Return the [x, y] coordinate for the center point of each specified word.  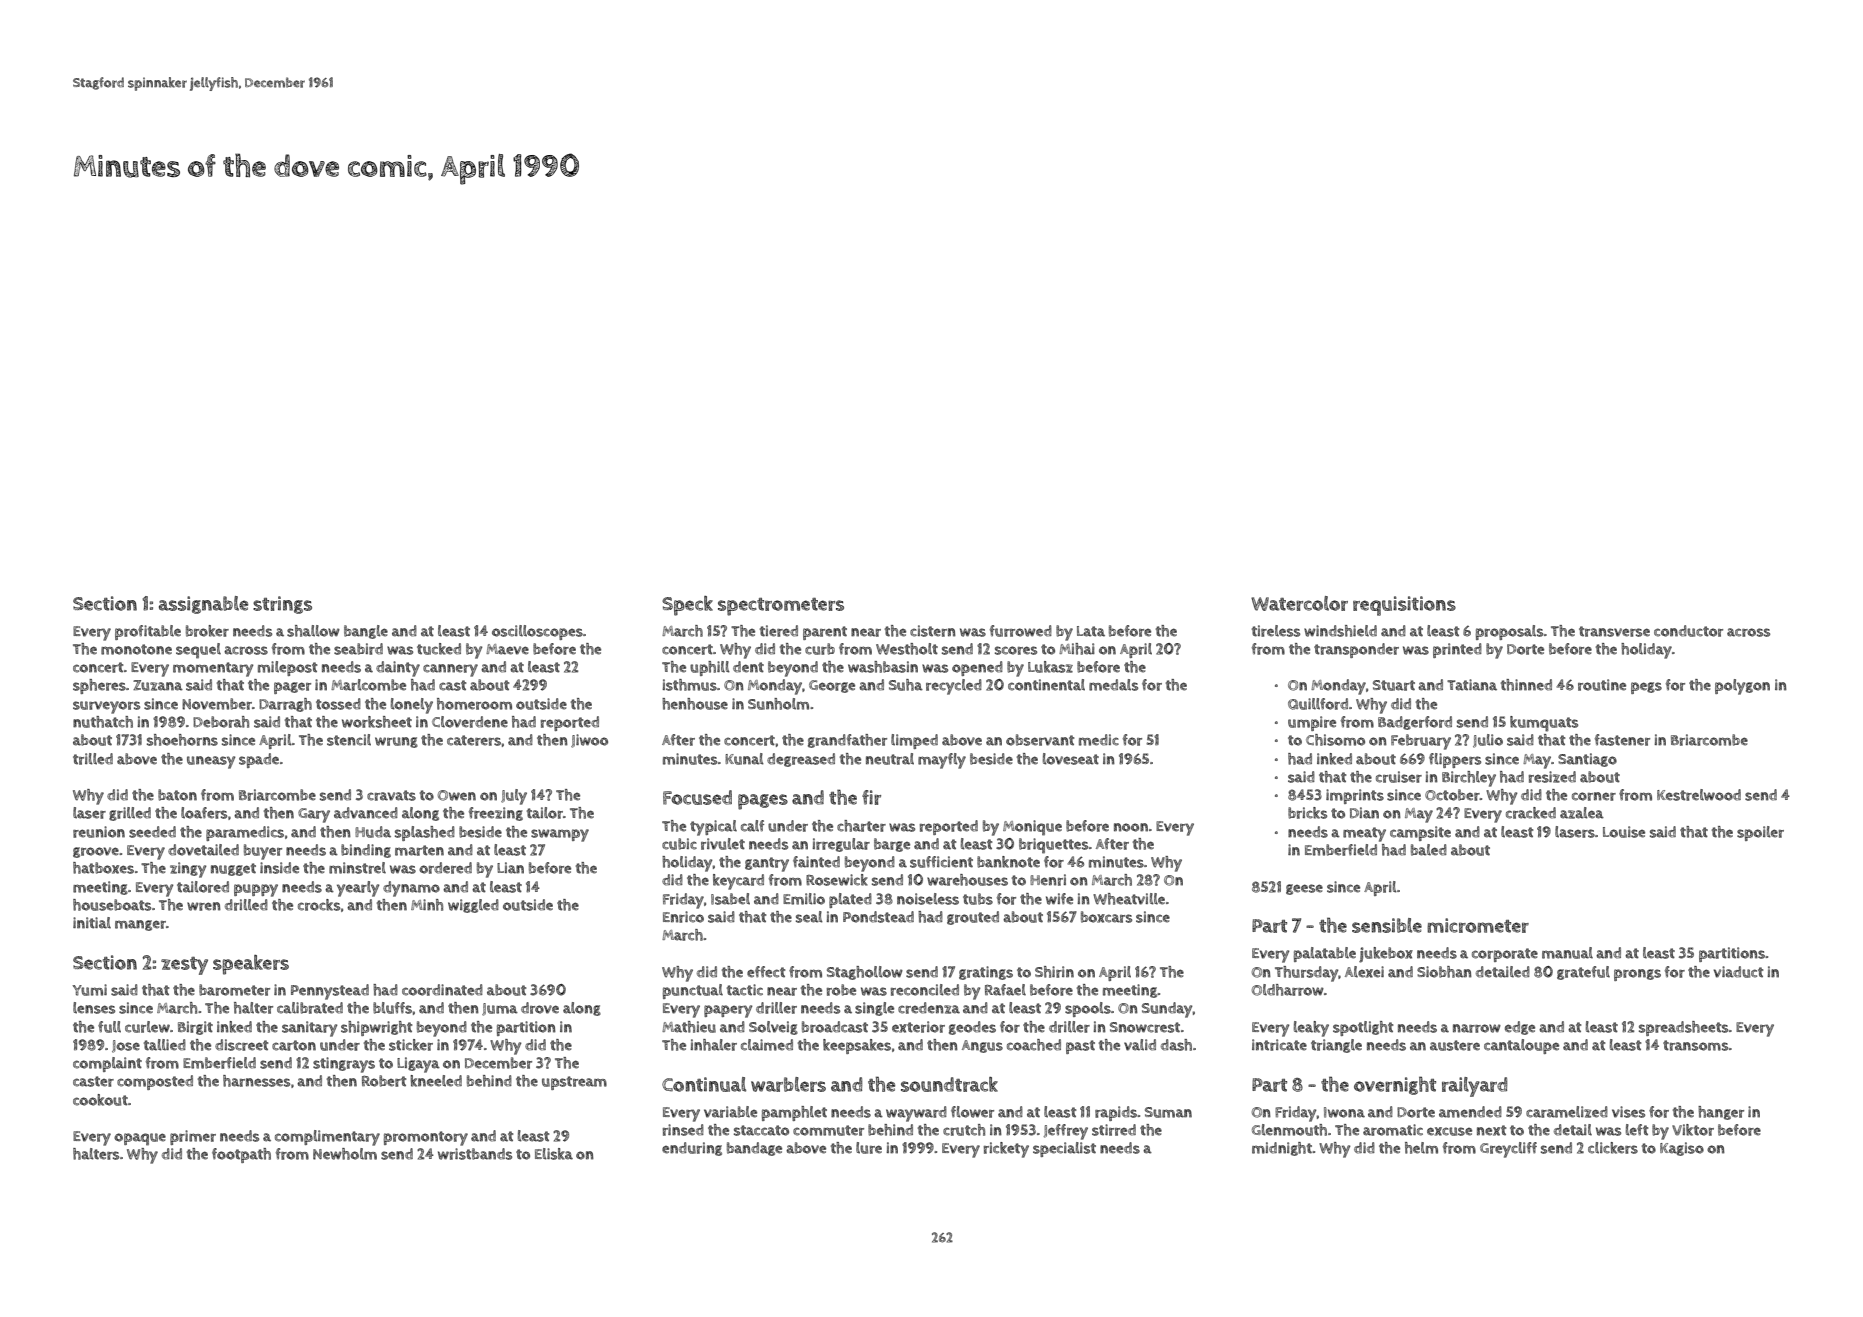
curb [820, 649]
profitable [148, 632]
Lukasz [1050, 667]
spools [1088, 1009]
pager [292, 688]
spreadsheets [1684, 1028]
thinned [1526, 685]
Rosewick [837, 880]
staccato [761, 1130]
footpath [241, 1155]
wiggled [473, 906]
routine [1602, 685]
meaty [1364, 834]
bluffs [392, 1008]
